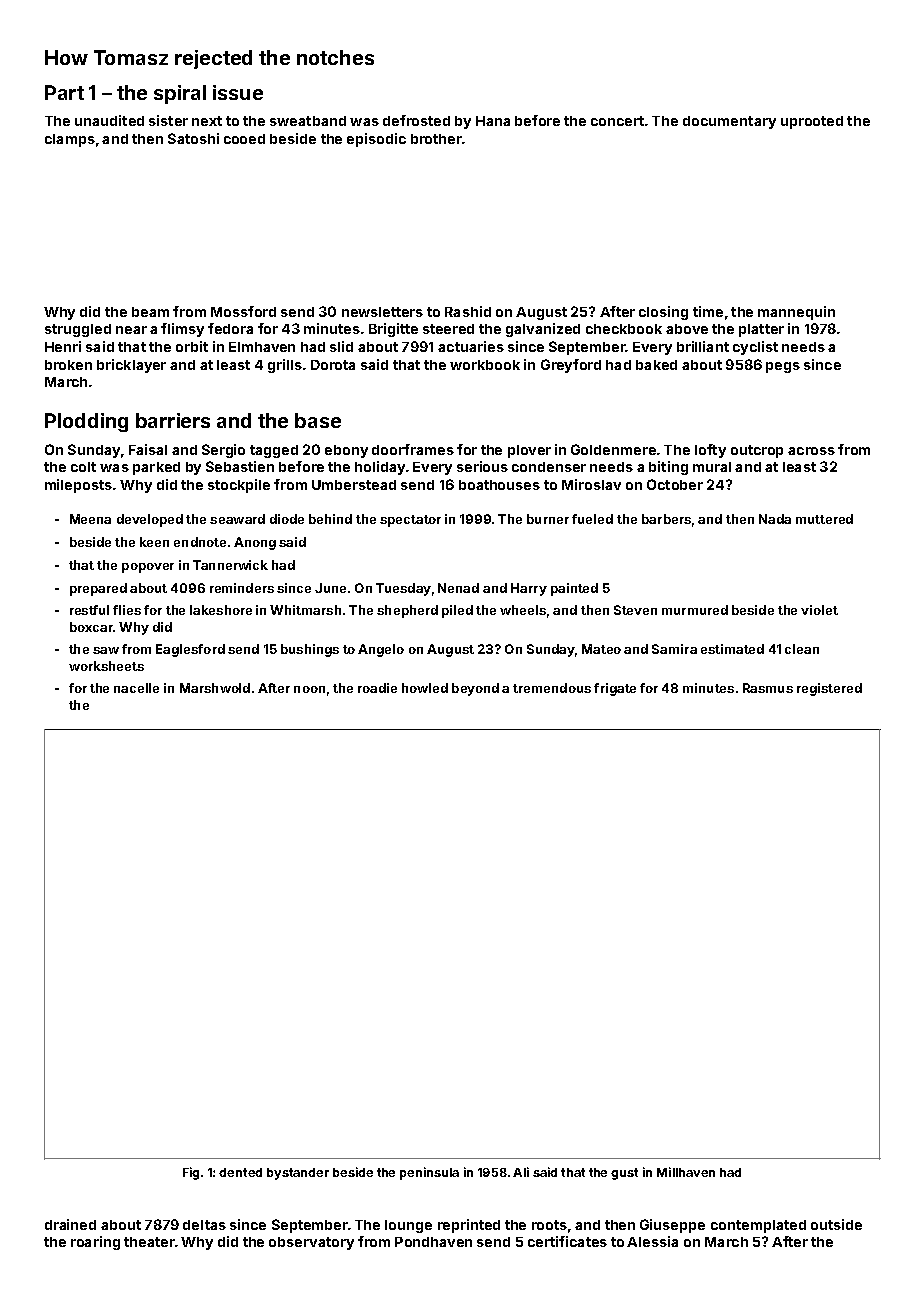 The image size is (924, 1308). Describe the element at coordinates (829, 689) in the image. I see `registered` at that location.
